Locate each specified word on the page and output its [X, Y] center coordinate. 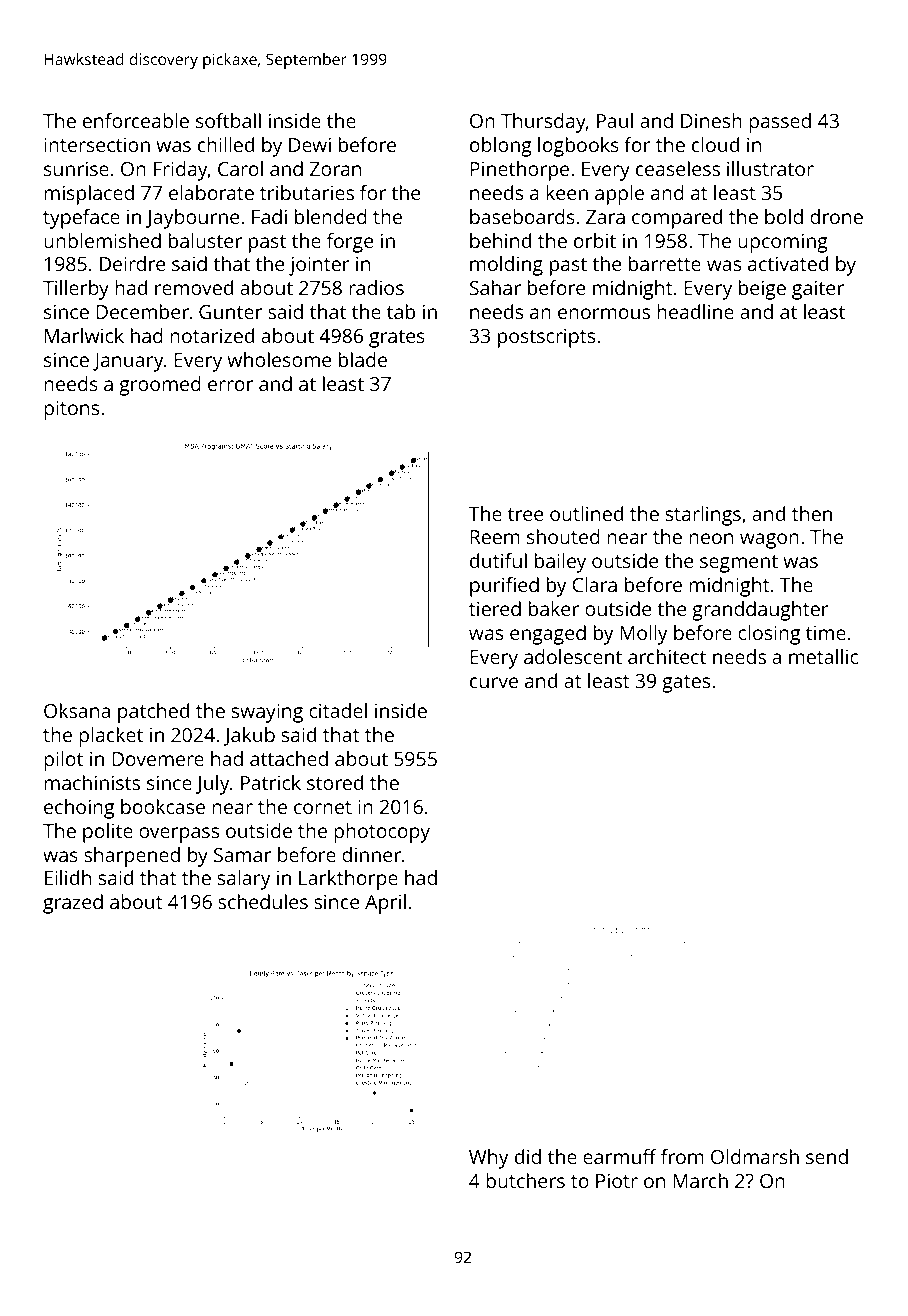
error [230, 385]
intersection [97, 144]
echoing [79, 809]
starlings [703, 516]
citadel [338, 710]
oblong [501, 147]
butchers [525, 1180]
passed [780, 123]
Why [488, 1159]
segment [739, 564]
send [827, 1156]
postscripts [546, 338]
